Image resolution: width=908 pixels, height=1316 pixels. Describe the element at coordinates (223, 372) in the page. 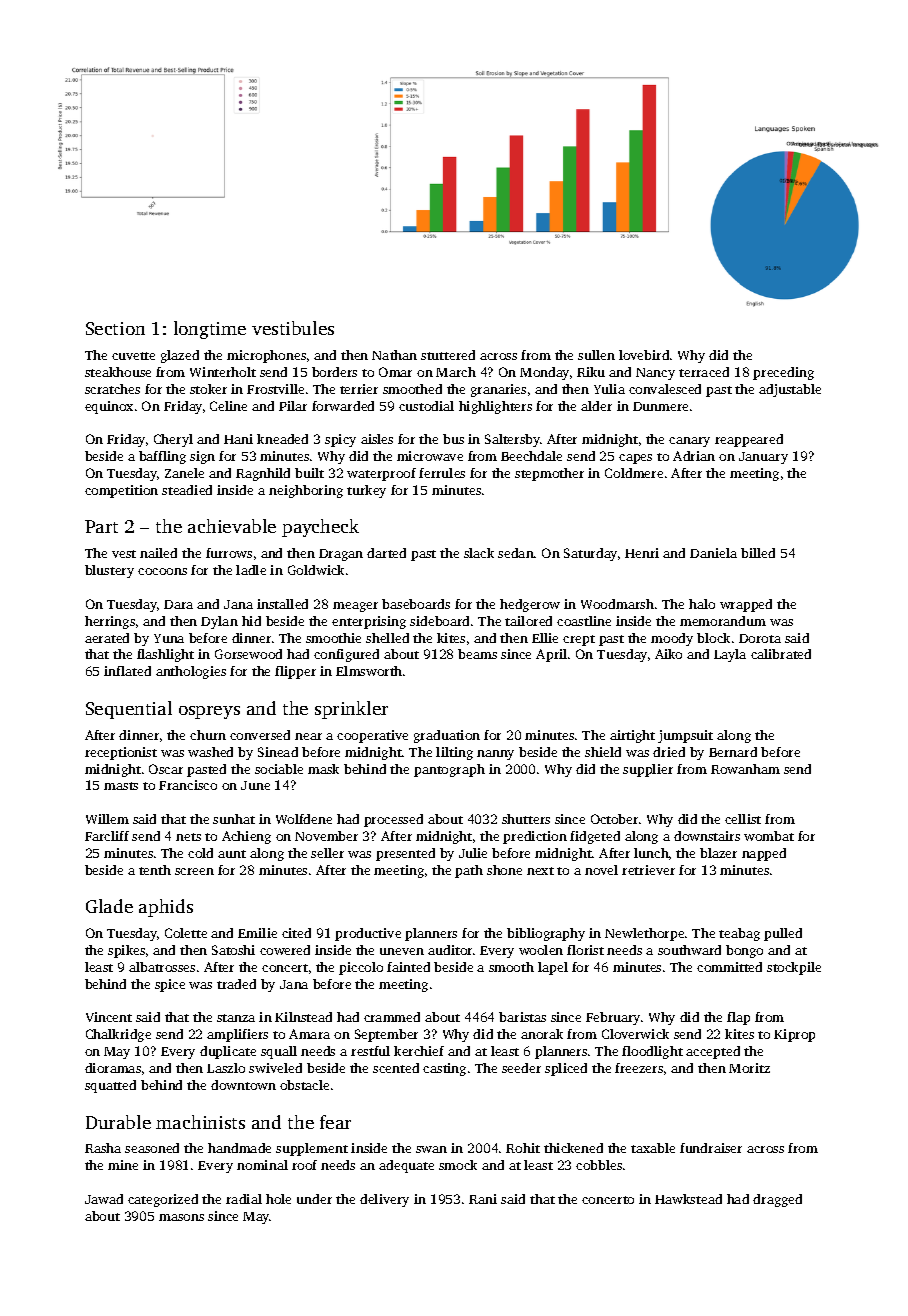

I see `Winterholt` at that location.
